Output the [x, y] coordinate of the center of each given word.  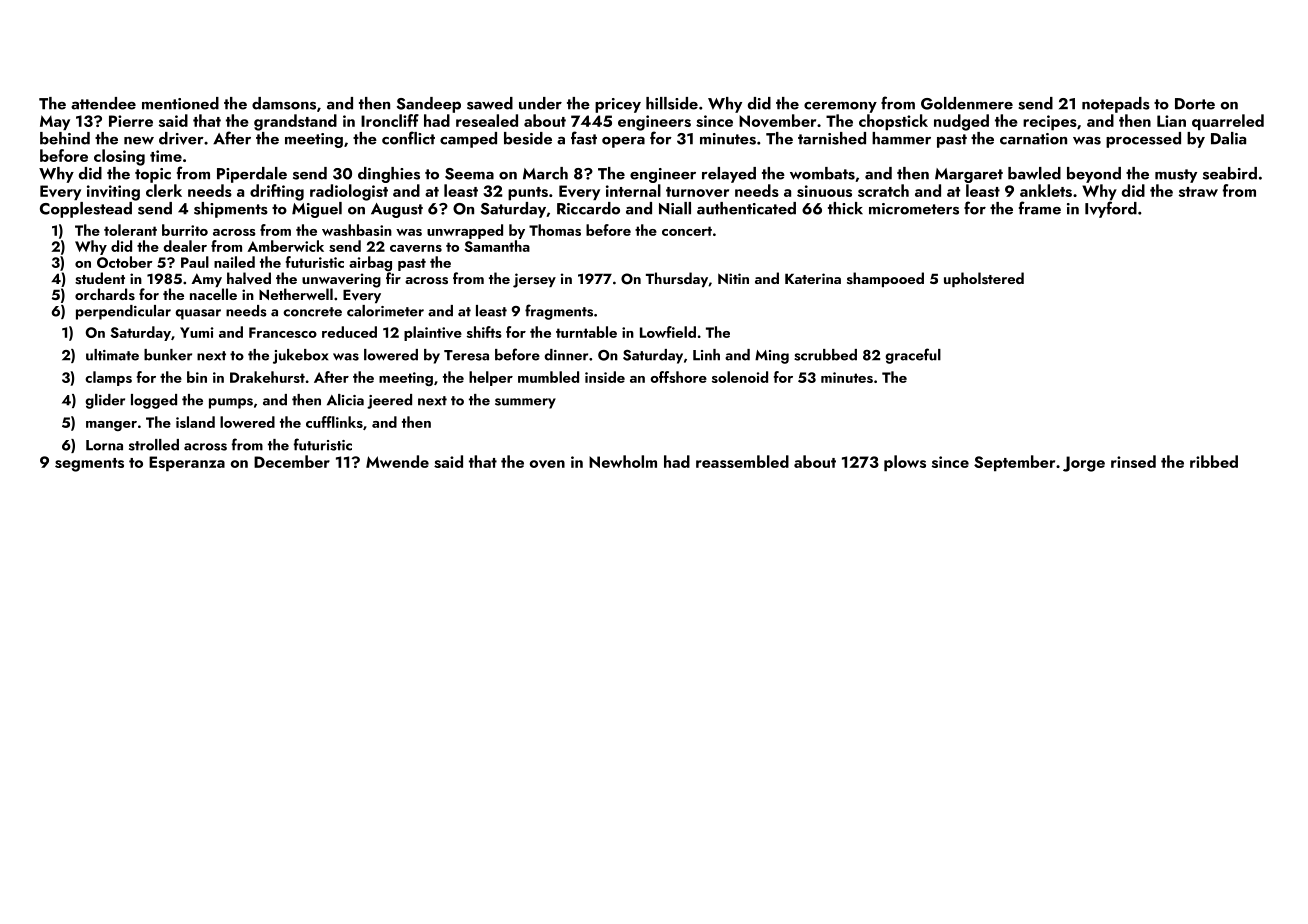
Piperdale [252, 175]
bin [197, 377]
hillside [672, 103]
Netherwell [296, 294]
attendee [103, 103]
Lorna [104, 445]
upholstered [984, 279]
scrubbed [825, 355]
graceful [913, 356]
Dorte [1195, 104]
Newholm [623, 461]
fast [584, 138]
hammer [901, 138]
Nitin [733, 278]
